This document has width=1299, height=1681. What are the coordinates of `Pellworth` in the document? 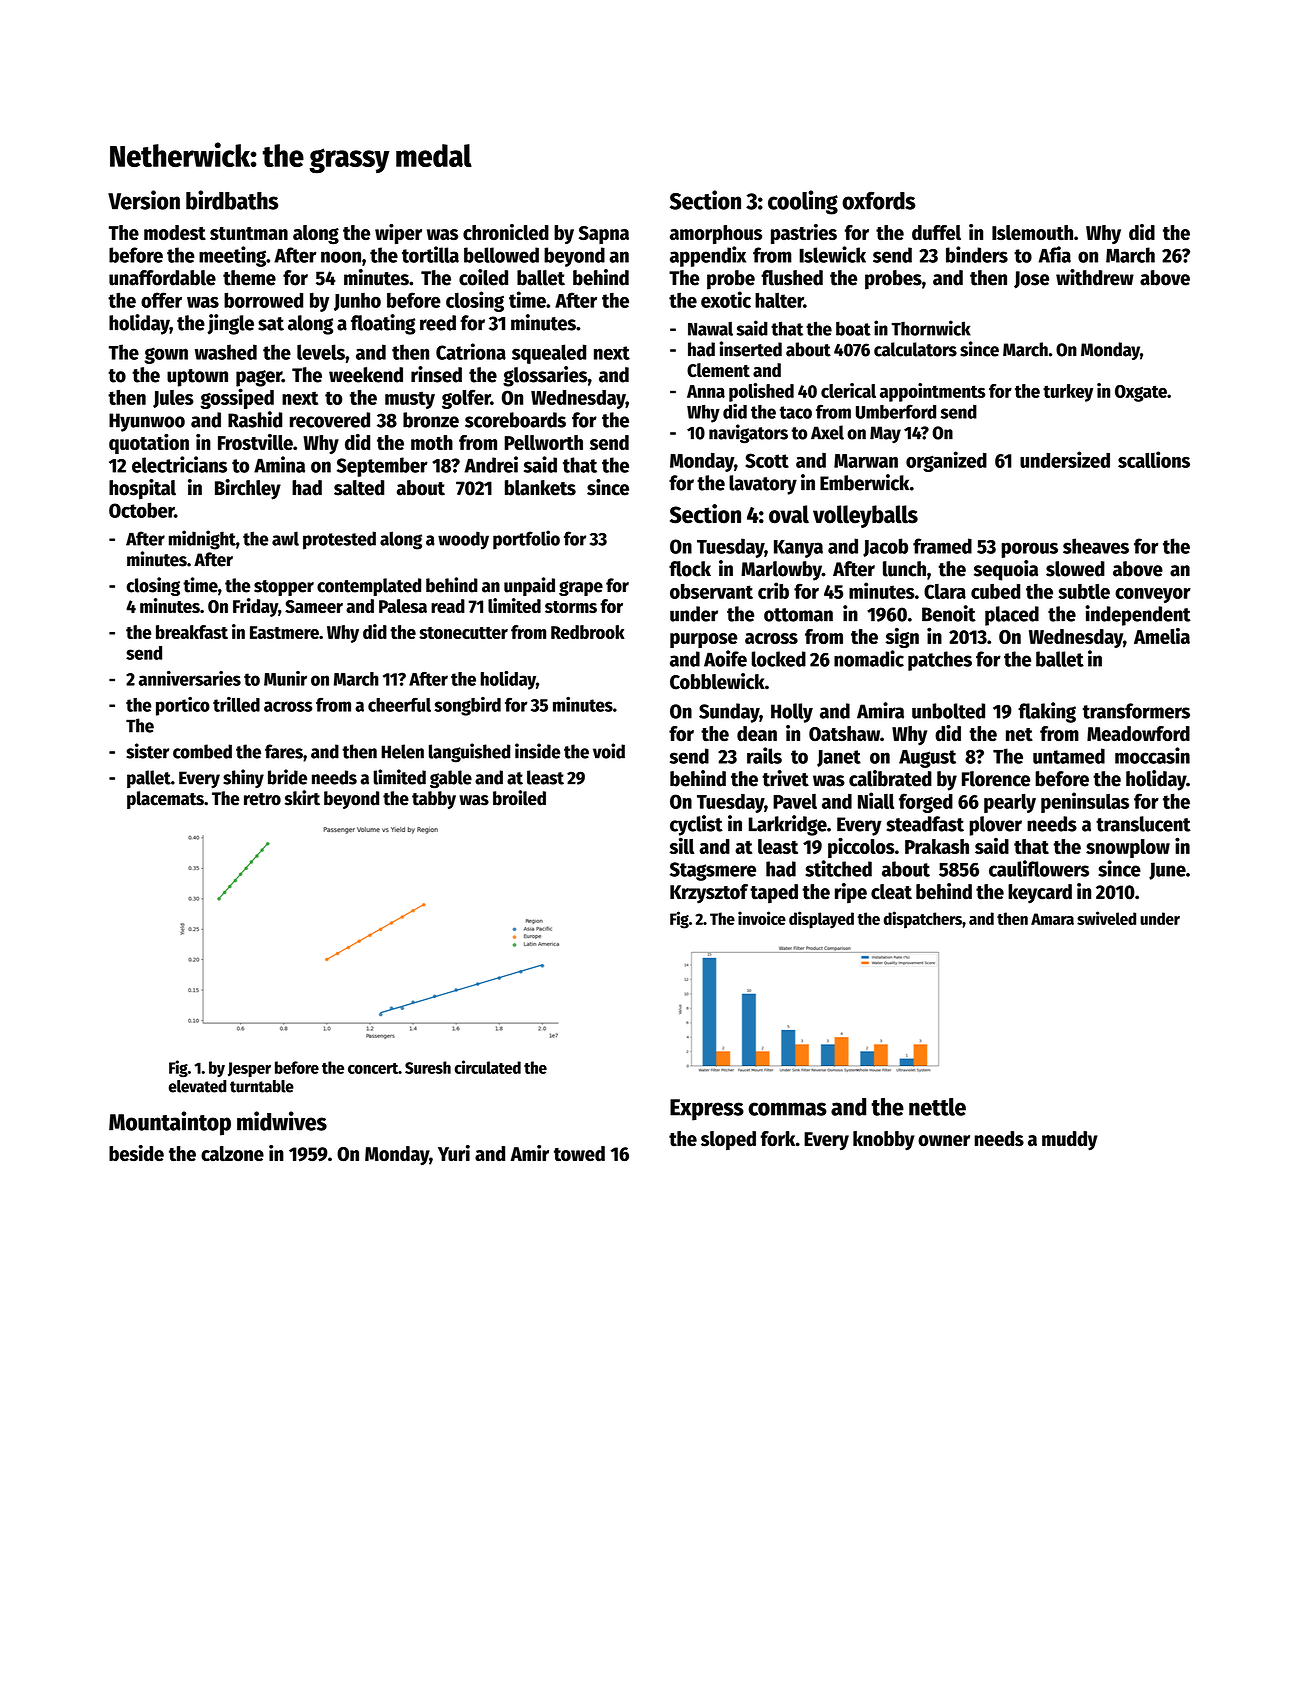 It's located at (543, 442).
